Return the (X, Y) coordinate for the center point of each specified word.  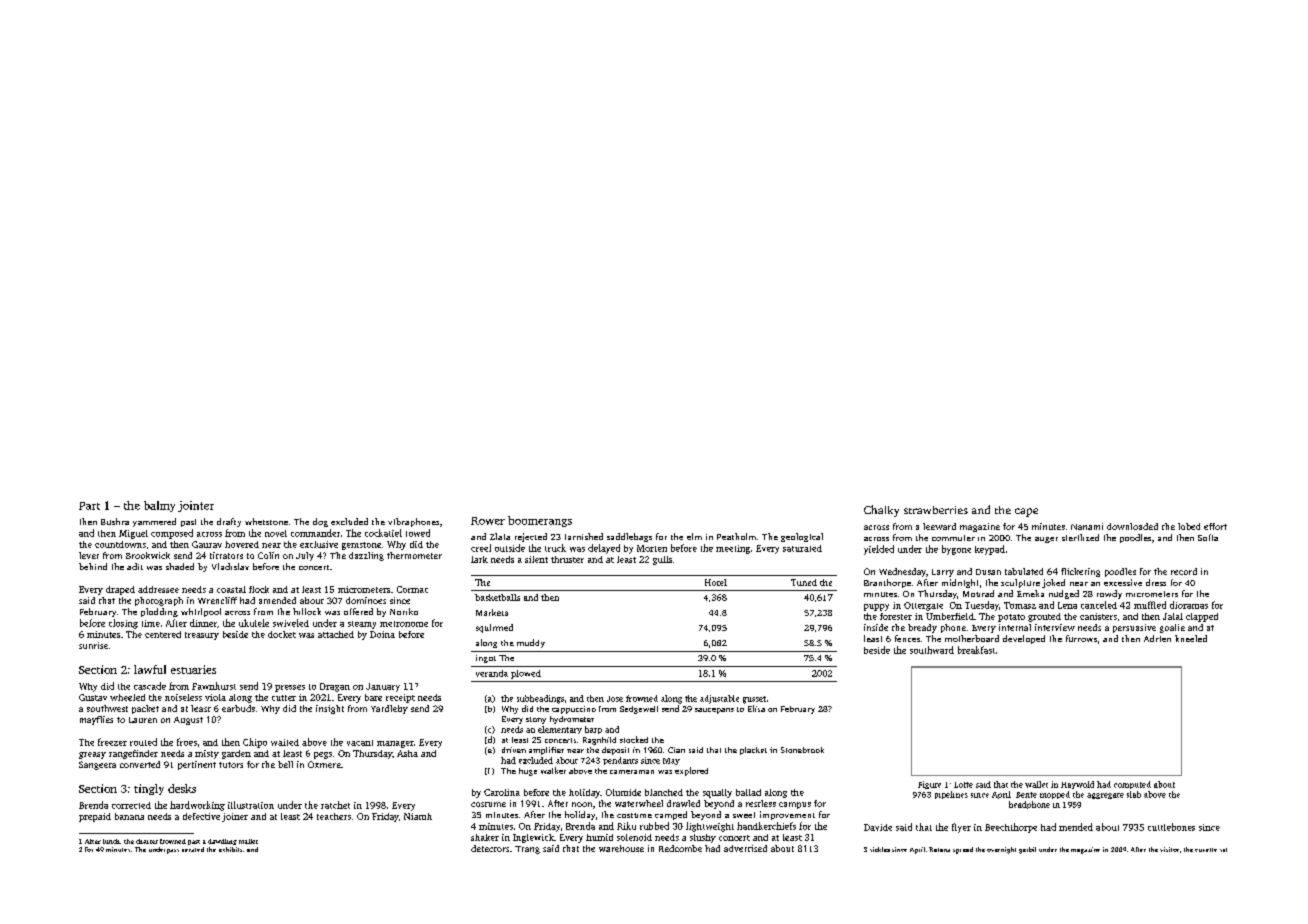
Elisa (756, 708)
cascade (150, 686)
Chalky (881, 511)
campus (795, 805)
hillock (307, 611)
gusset (754, 700)
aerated (193, 849)
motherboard (972, 638)
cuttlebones (1171, 827)
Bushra (115, 521)
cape (1026, 512)
